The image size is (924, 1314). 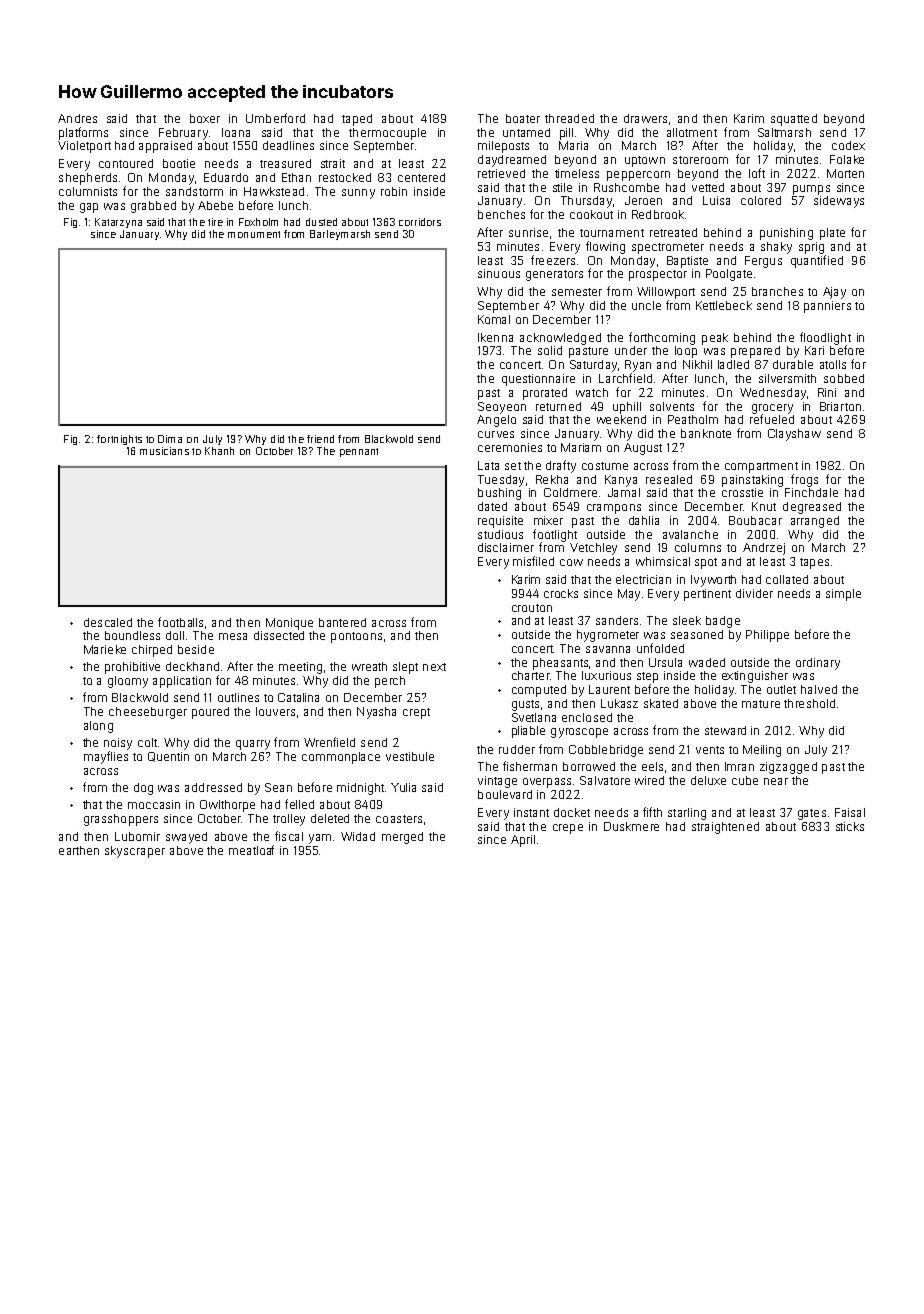 What do you see at coordinates (834, 293) in the image?
I see `Ajay` at bounding box center [834, 293].
